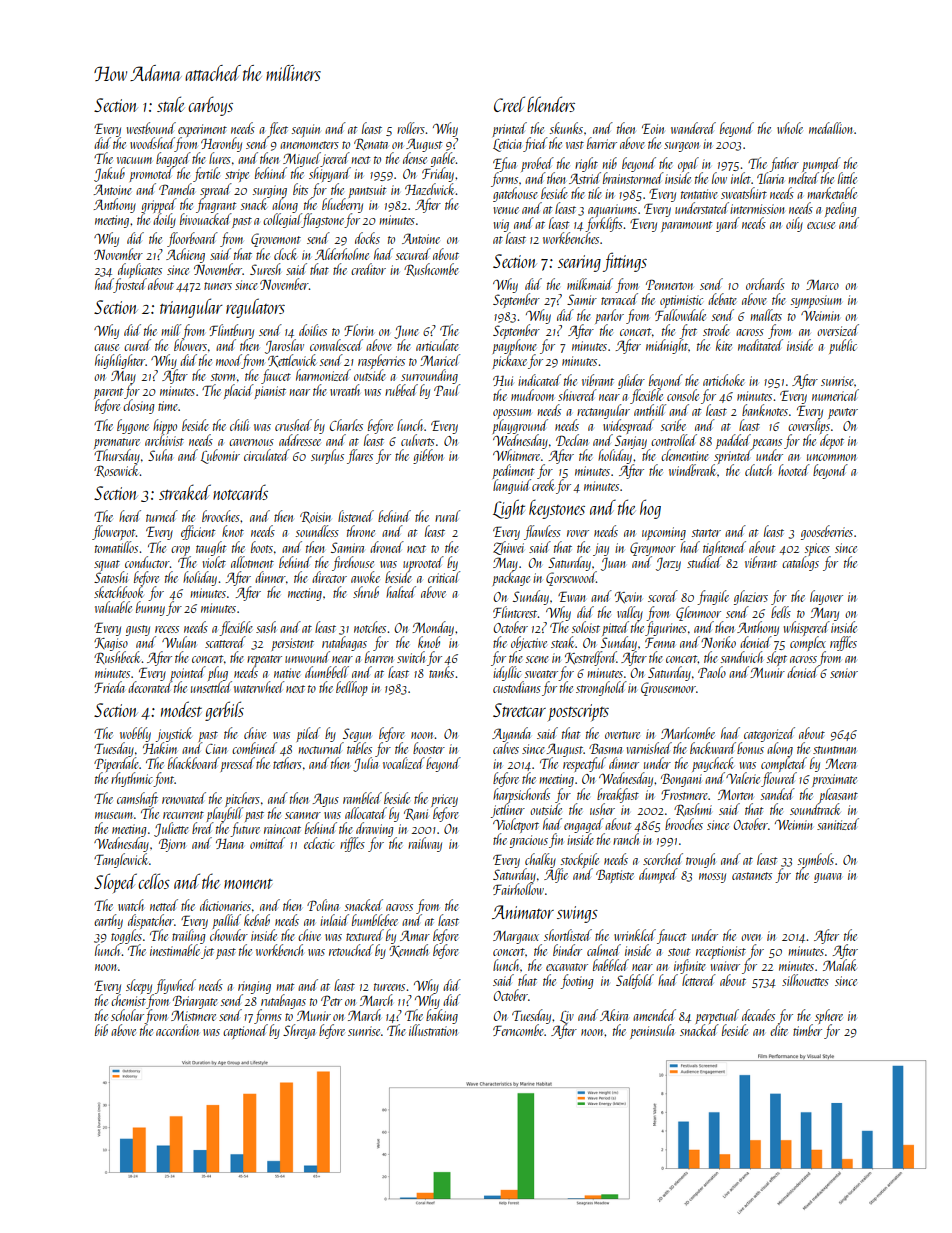  Describe the element at coordinates (838, 330) in the screenshot. I see `oversized` at that location.
